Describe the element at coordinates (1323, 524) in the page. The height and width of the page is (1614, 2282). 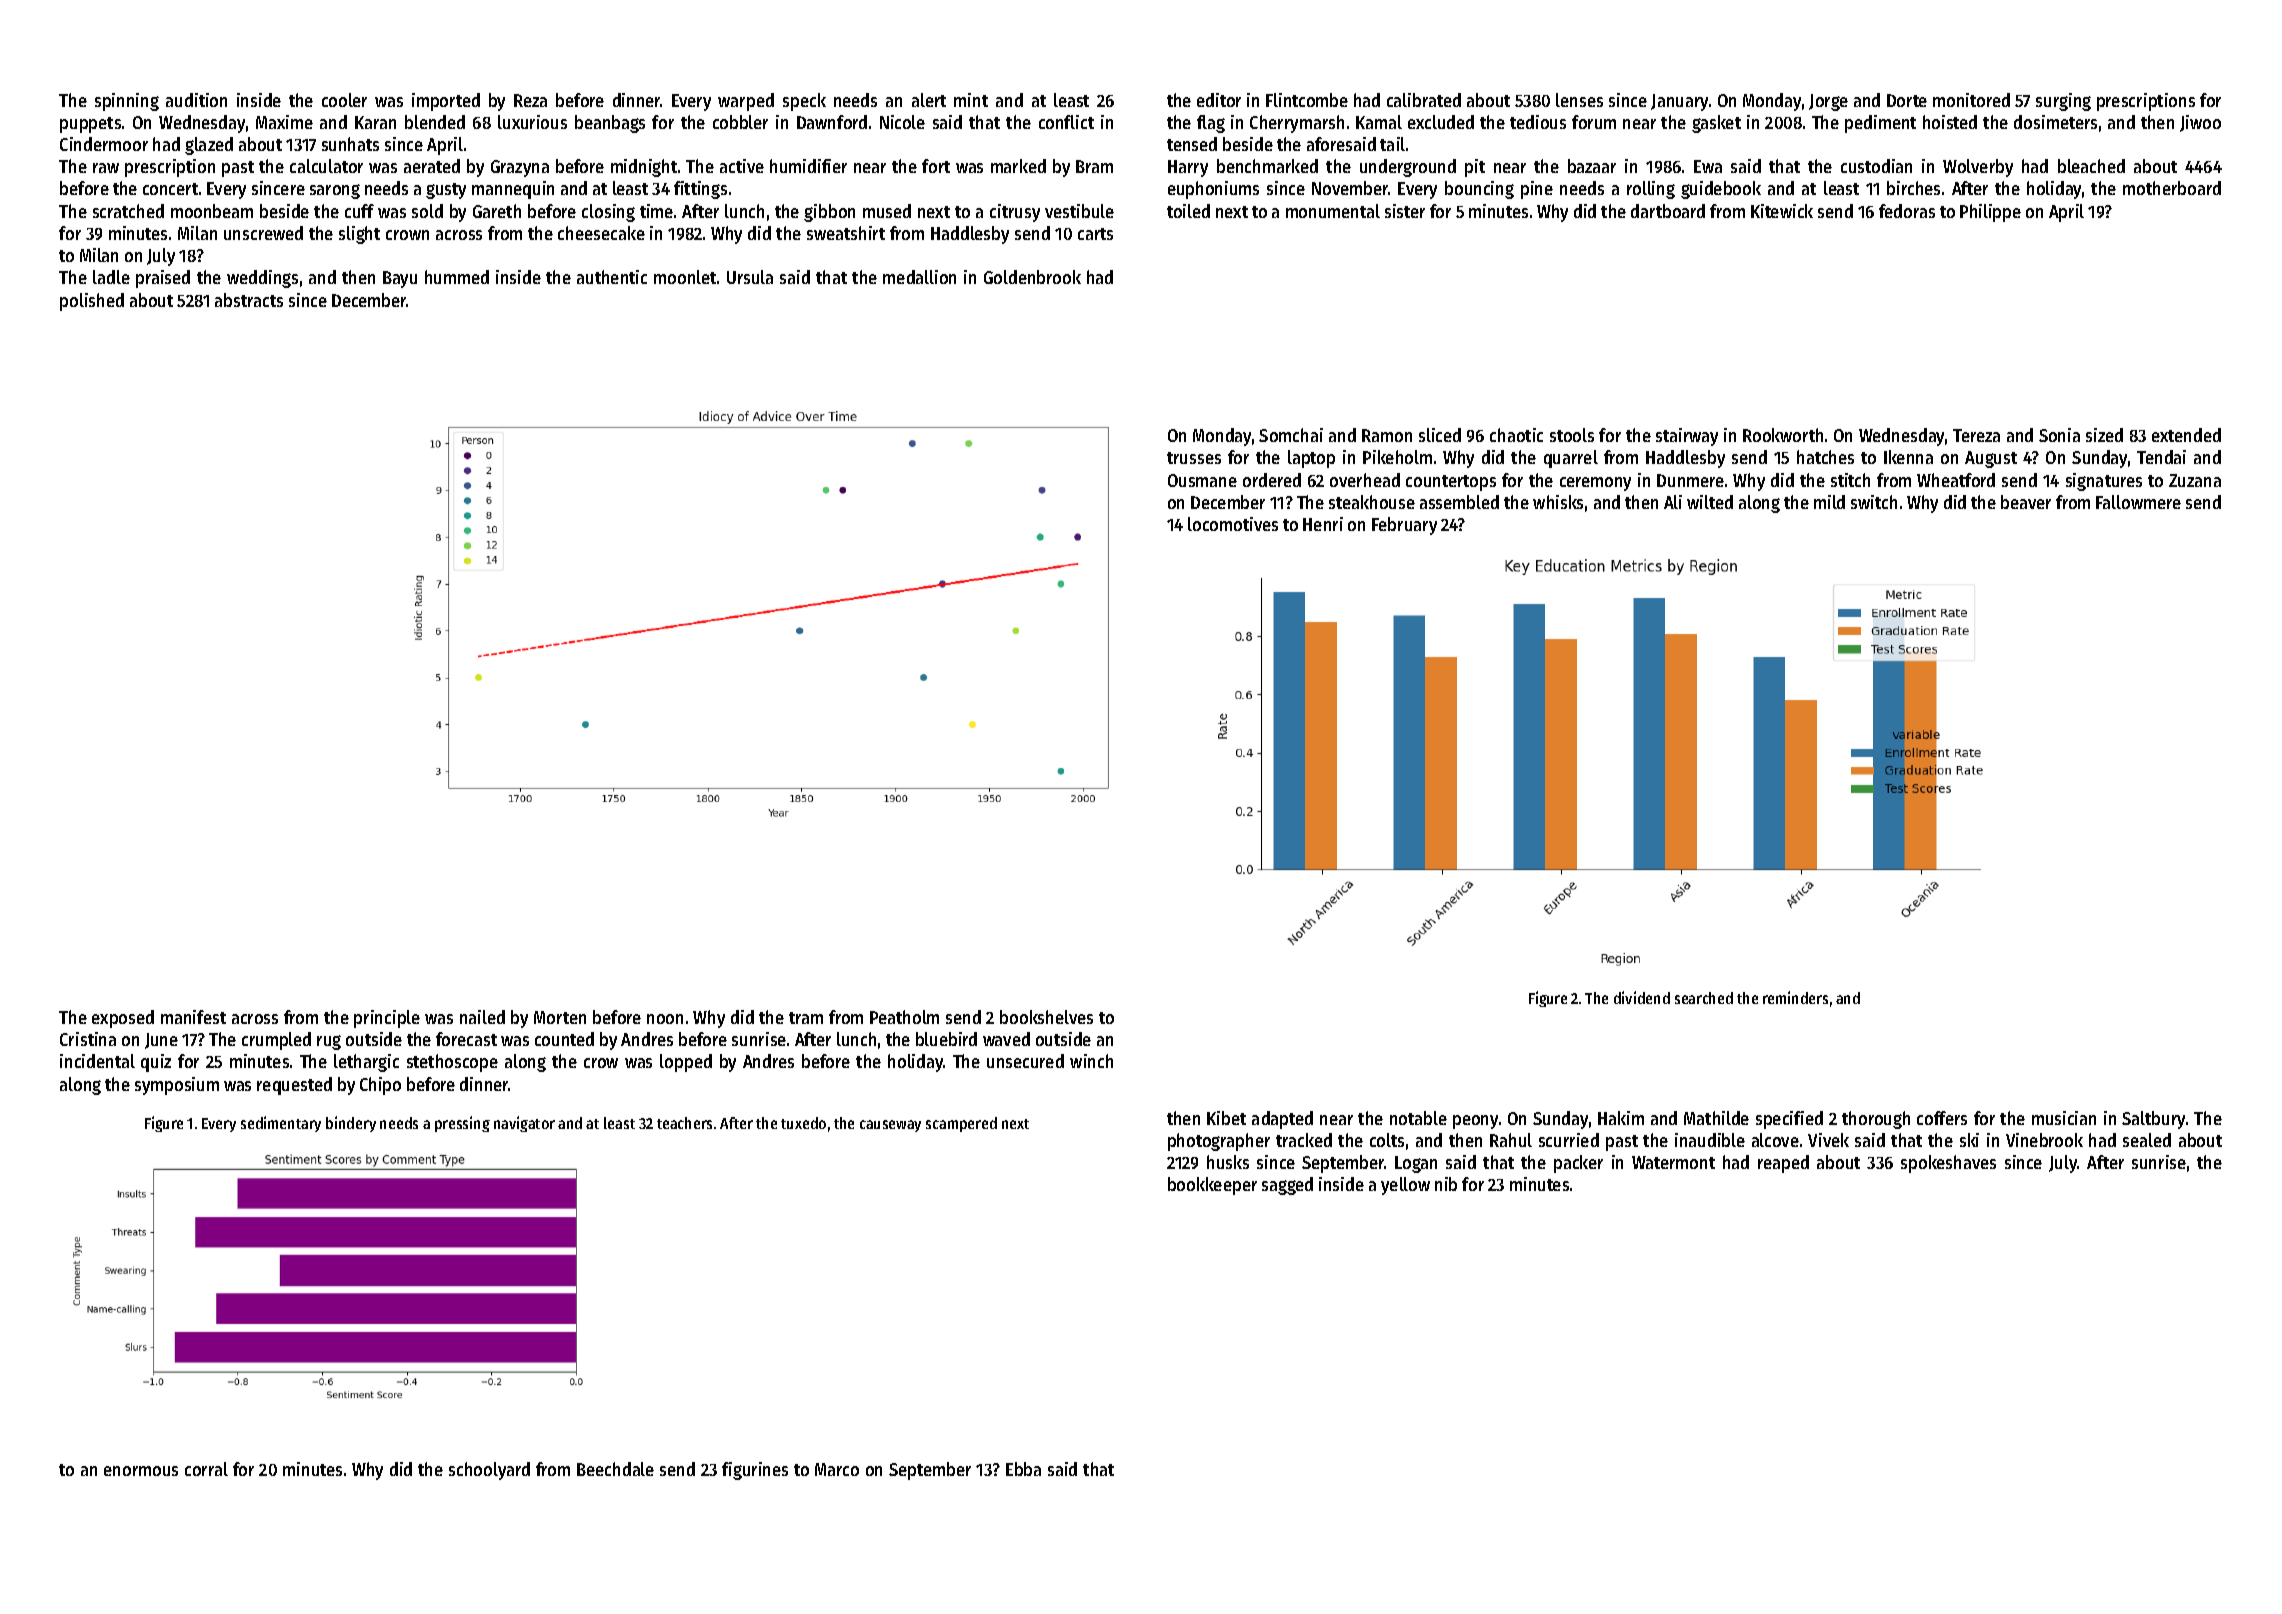
I see `Henri` at that location.
